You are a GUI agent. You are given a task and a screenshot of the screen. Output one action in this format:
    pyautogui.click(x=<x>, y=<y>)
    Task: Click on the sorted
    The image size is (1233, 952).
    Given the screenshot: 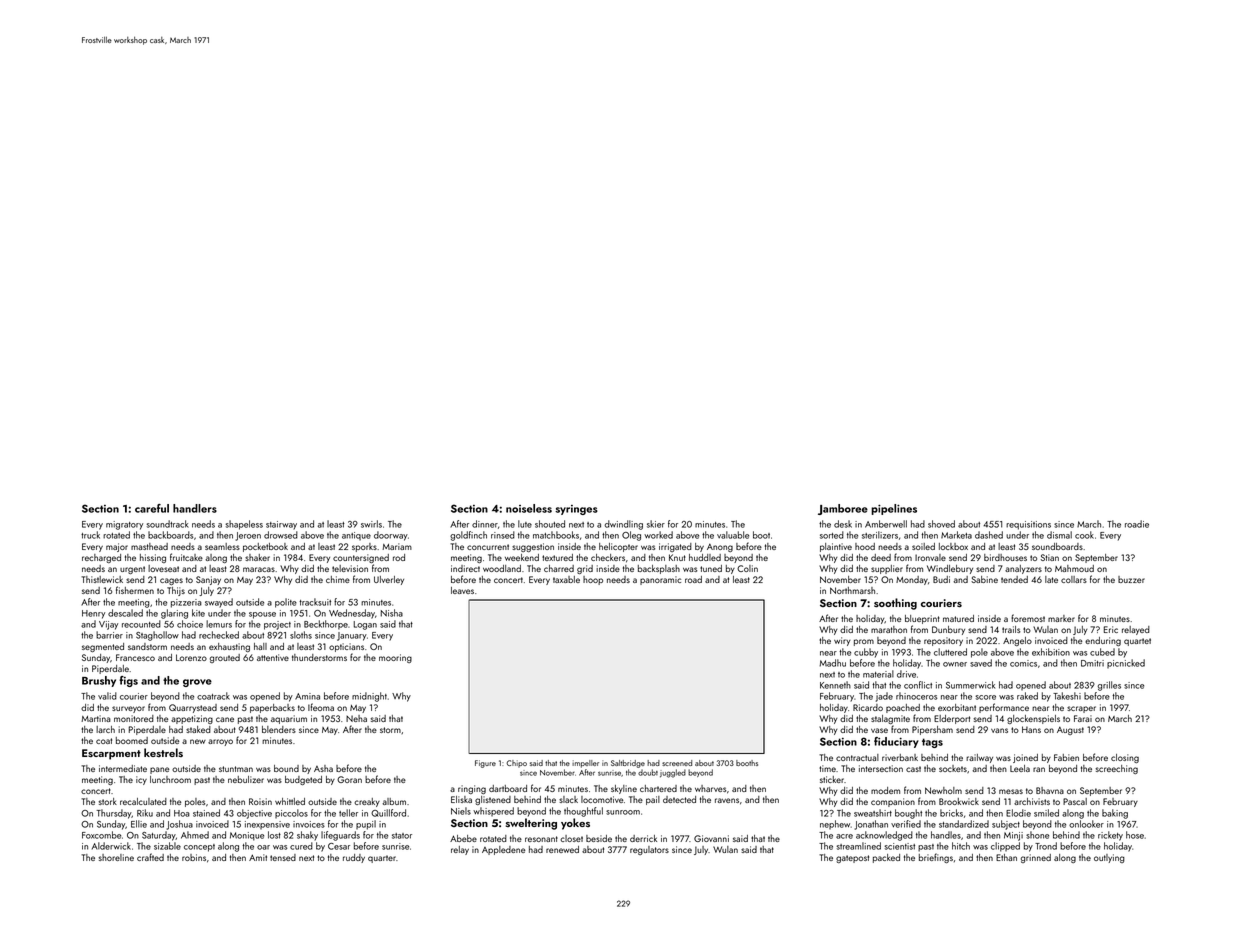 What is the action you would take?
    pyautogui.click(x=832, y=535)
